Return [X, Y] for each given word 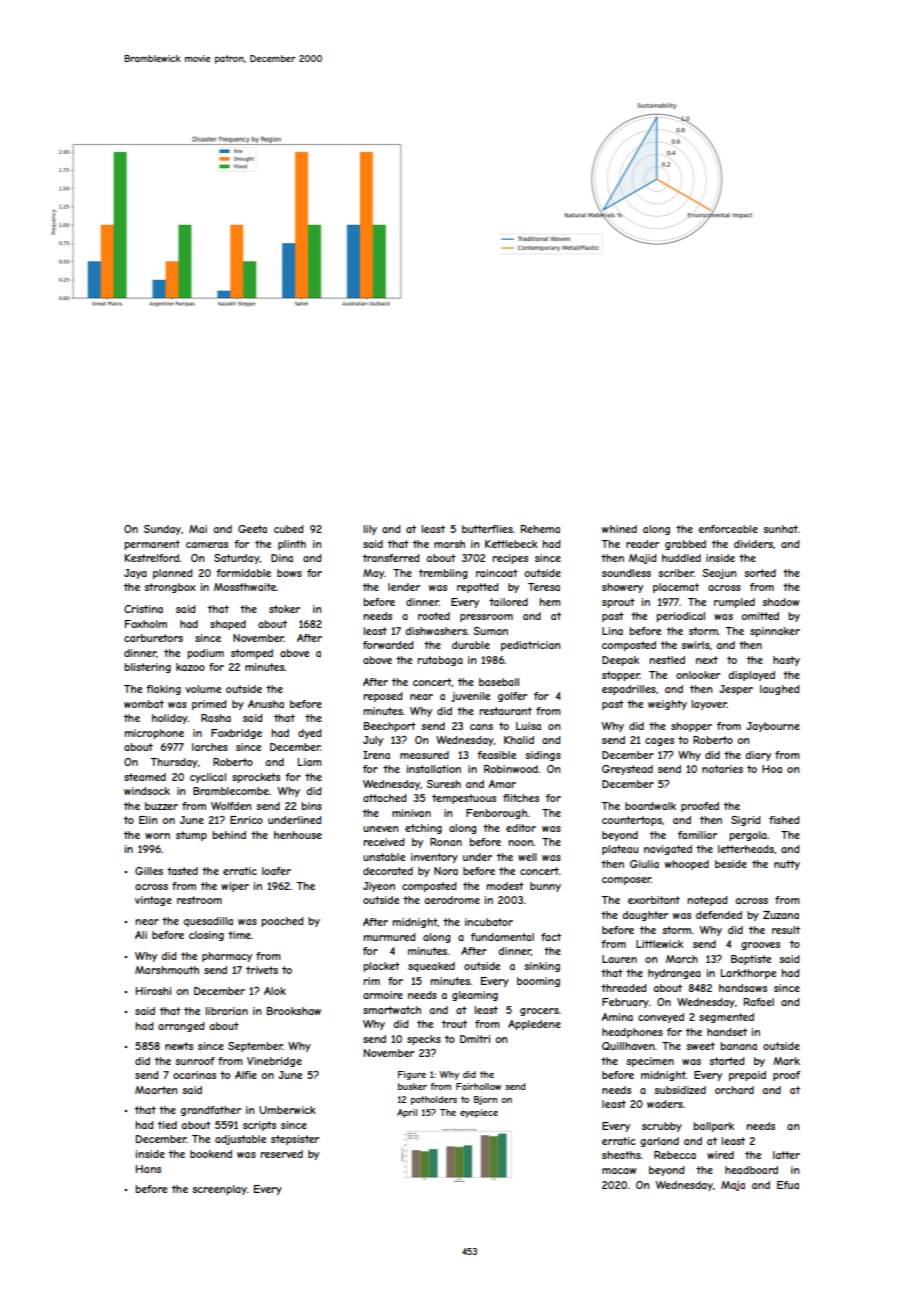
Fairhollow [478, 1086]
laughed [780, 690]
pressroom [486, 618]
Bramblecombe [231, 791]
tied [167, 1125]
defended [719, 915]
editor [521, 828]
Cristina [143, 609]
